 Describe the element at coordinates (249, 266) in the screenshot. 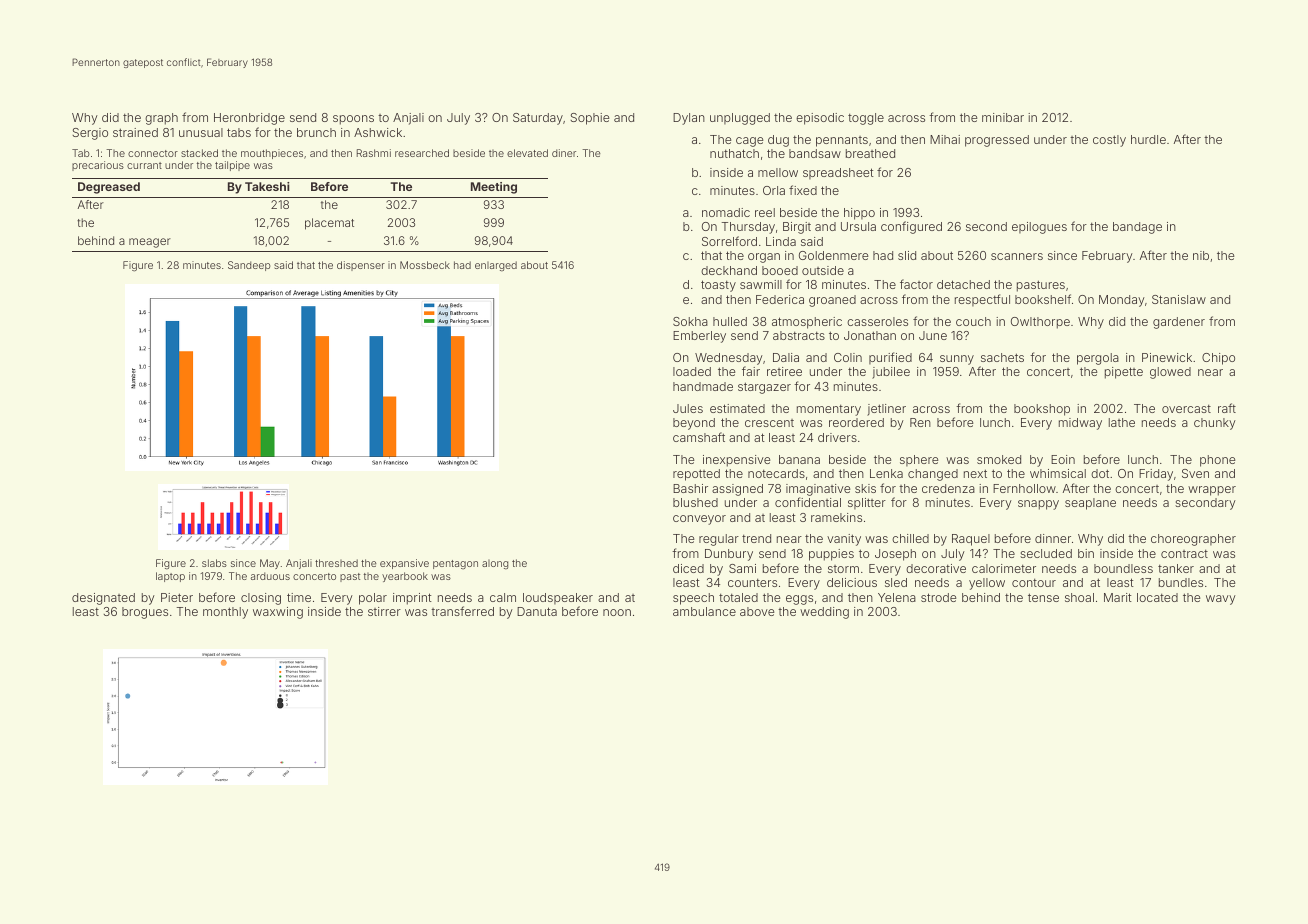

I see `Sandeep` at that location.
